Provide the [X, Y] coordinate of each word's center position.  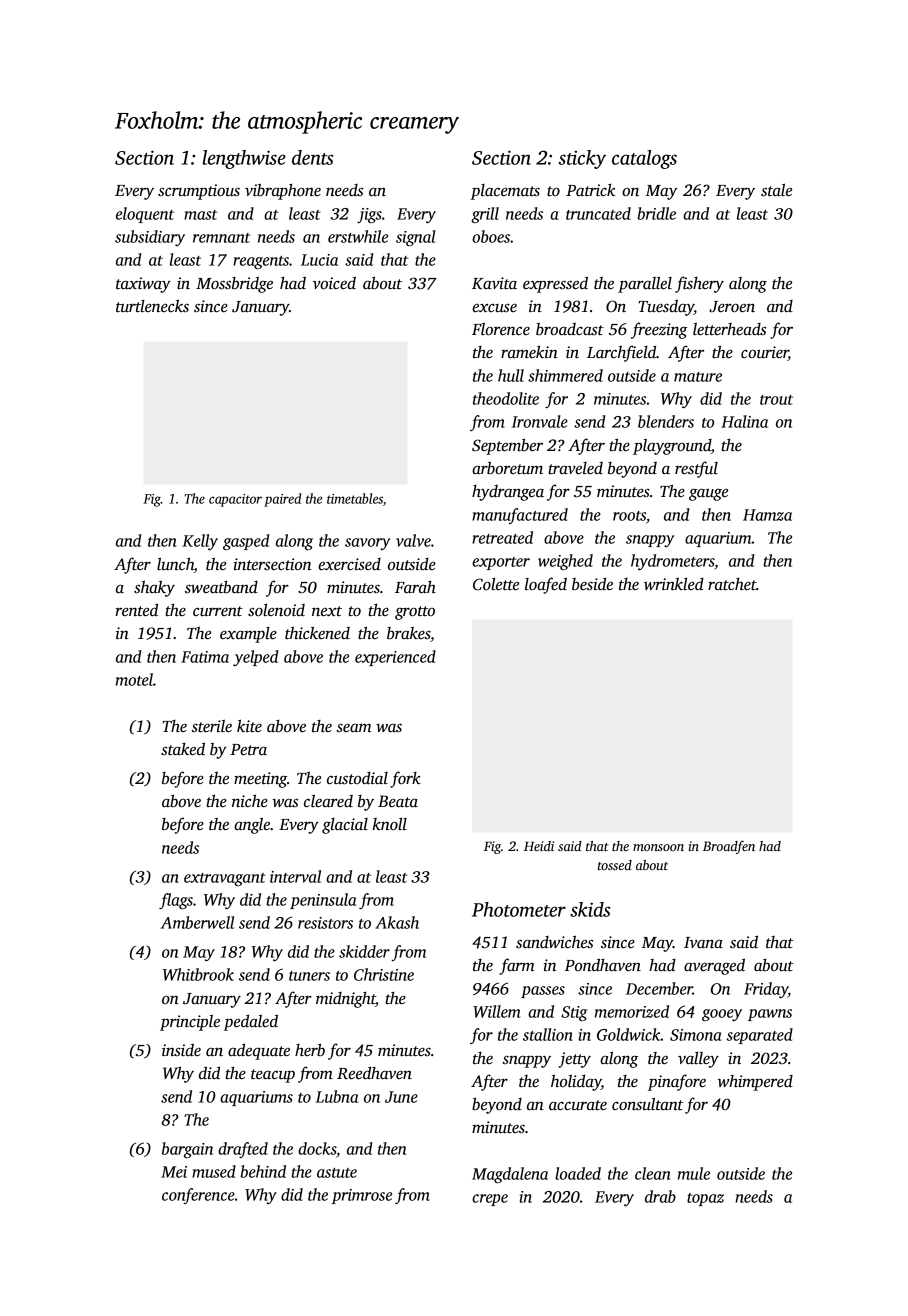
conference [198, 1196]
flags [176, 901]
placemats [505, 192]
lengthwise [244, 159]
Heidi [539, 846]
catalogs [644, 159]
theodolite [506, 398]
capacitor [235, 500]
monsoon [658, 847]
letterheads [729, 329]
